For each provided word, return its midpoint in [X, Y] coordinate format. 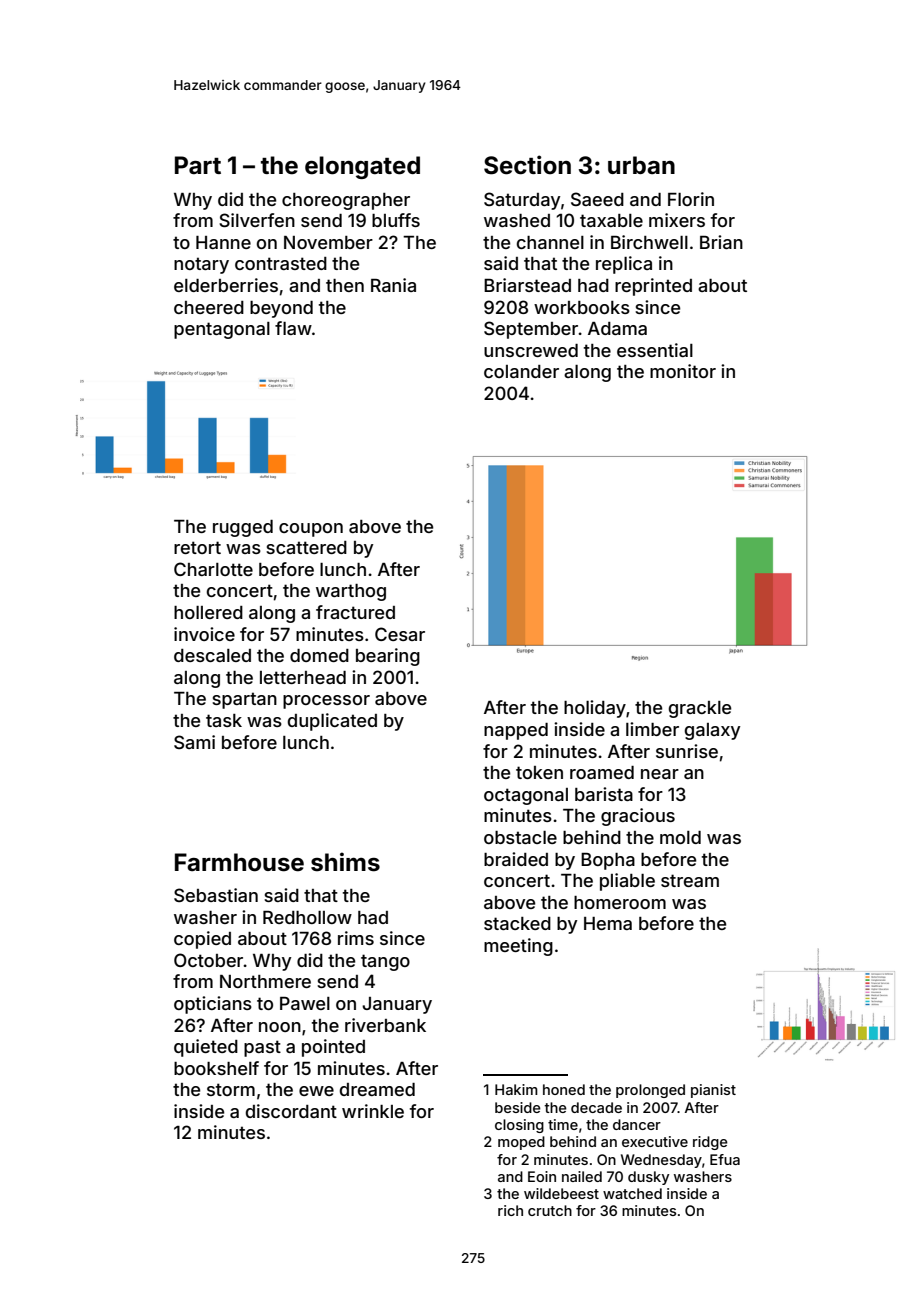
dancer [637, 1124]
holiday [595, 709]
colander [521, 371]
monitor [683, 371]
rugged [243, 528]
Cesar [400, 634]
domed [319, 655]
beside [518, 1107]
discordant [291, 1111]
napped [516, 731]
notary [201, 265]
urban [641, 165]
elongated [362, 167]
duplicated [332, 722]
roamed [602, 772]
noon [280, 1027]
